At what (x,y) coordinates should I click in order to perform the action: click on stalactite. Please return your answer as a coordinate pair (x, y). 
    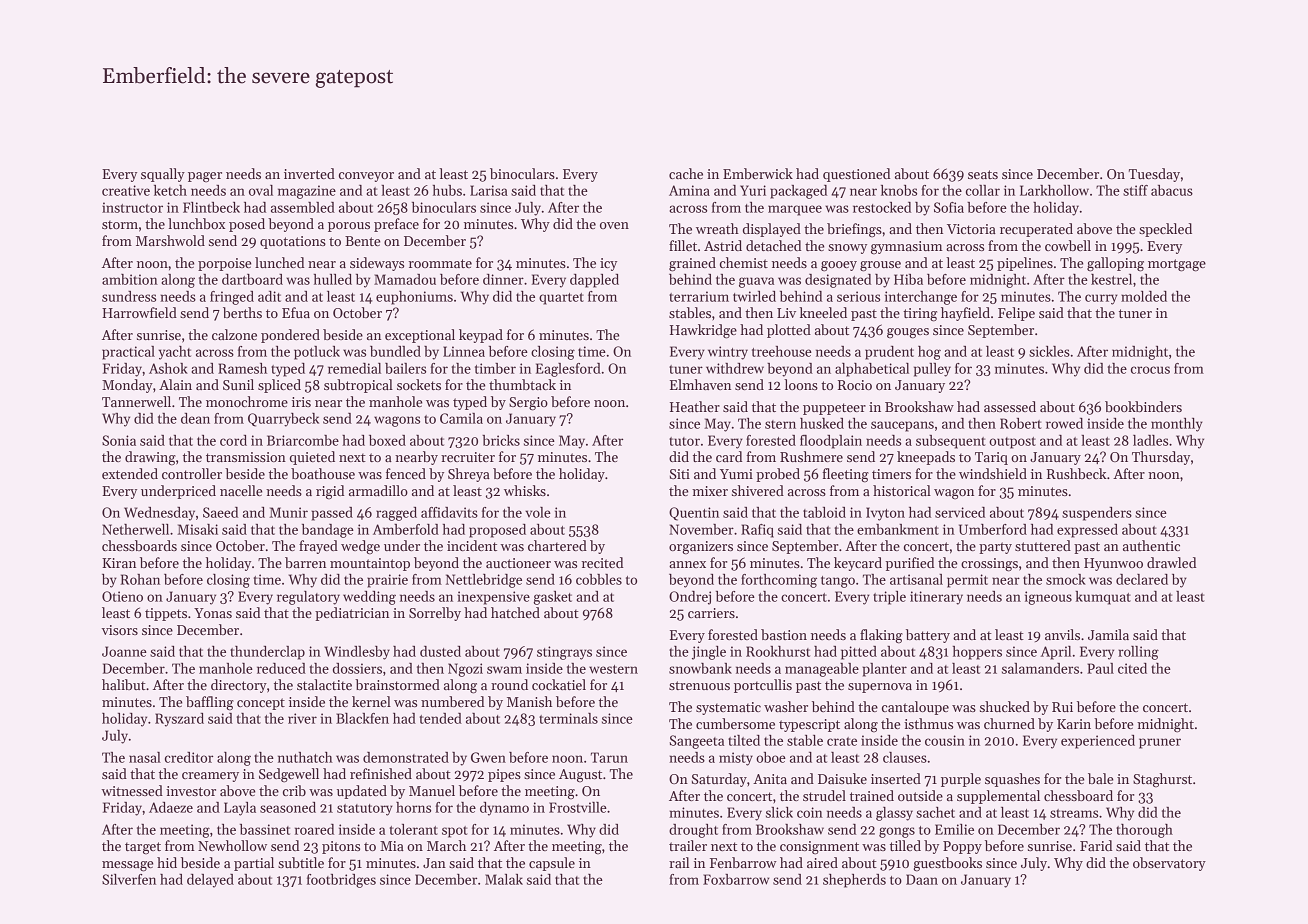
    Looking at the image, I should click on (324, 684).
